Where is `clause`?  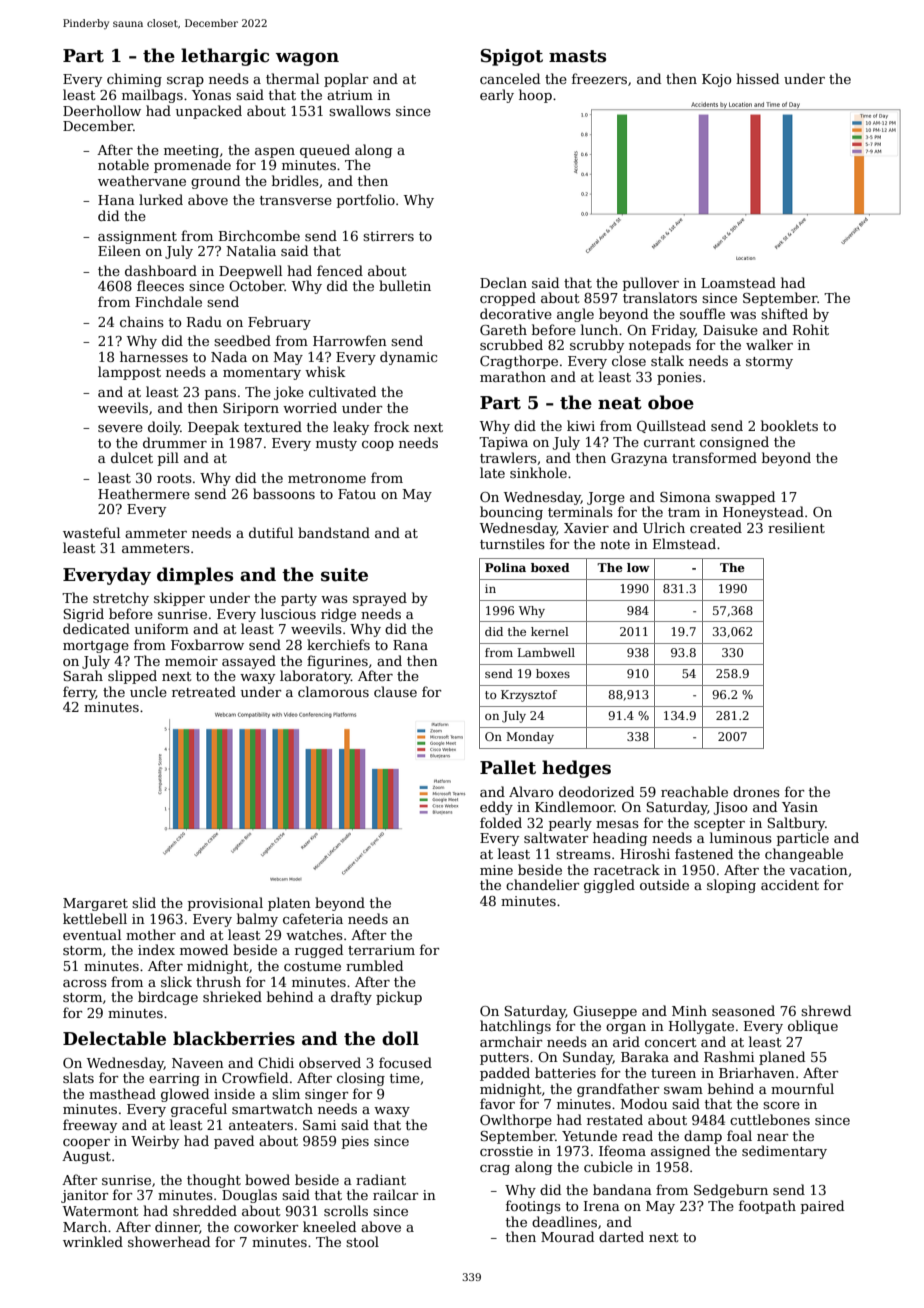
clause is located at coordinates (395, 691).
